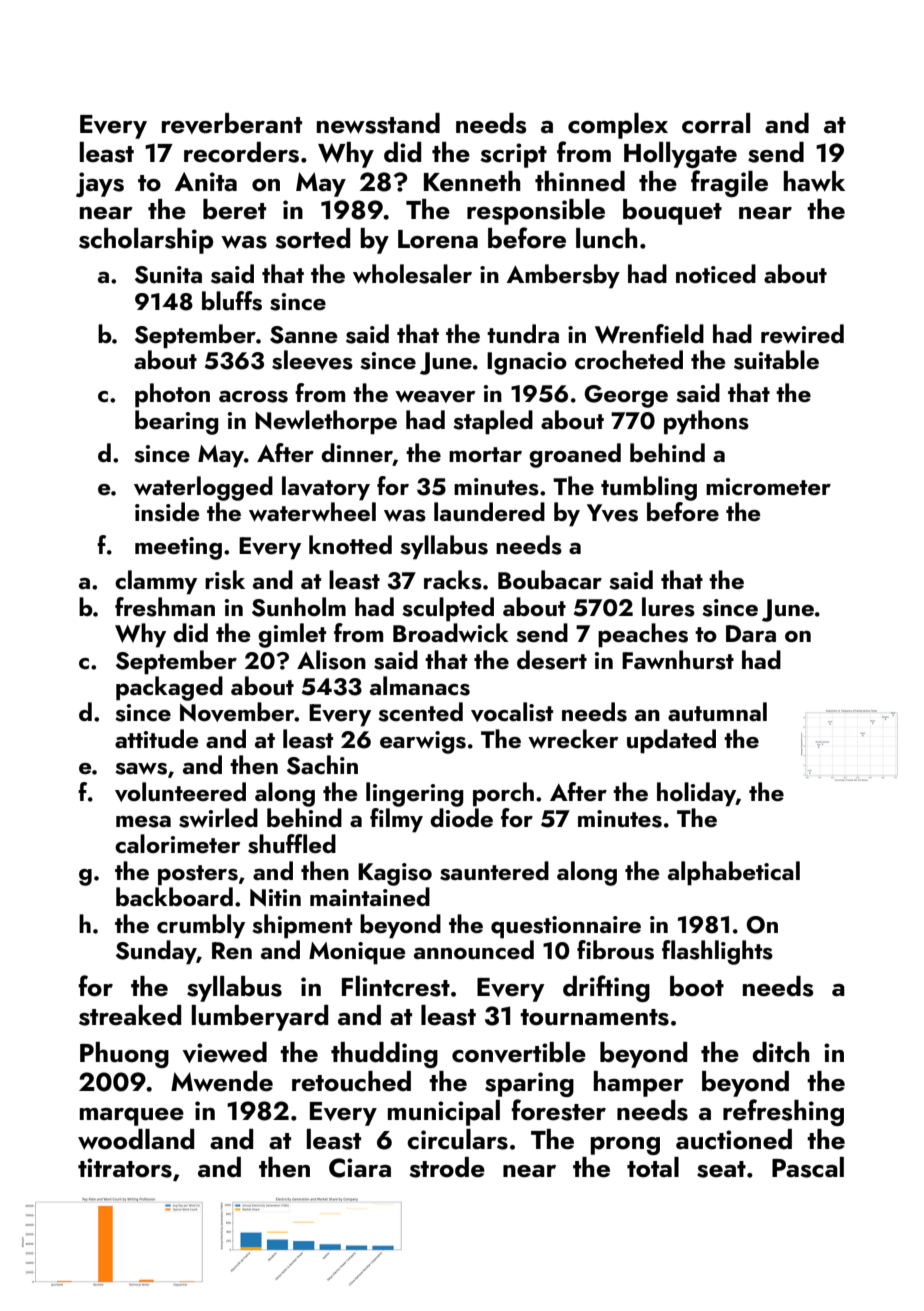 The width and height of the document is (924, 1311). Describe the element at coordinates (326, 422) in the document. I see `Newlethorpe` at that location.
